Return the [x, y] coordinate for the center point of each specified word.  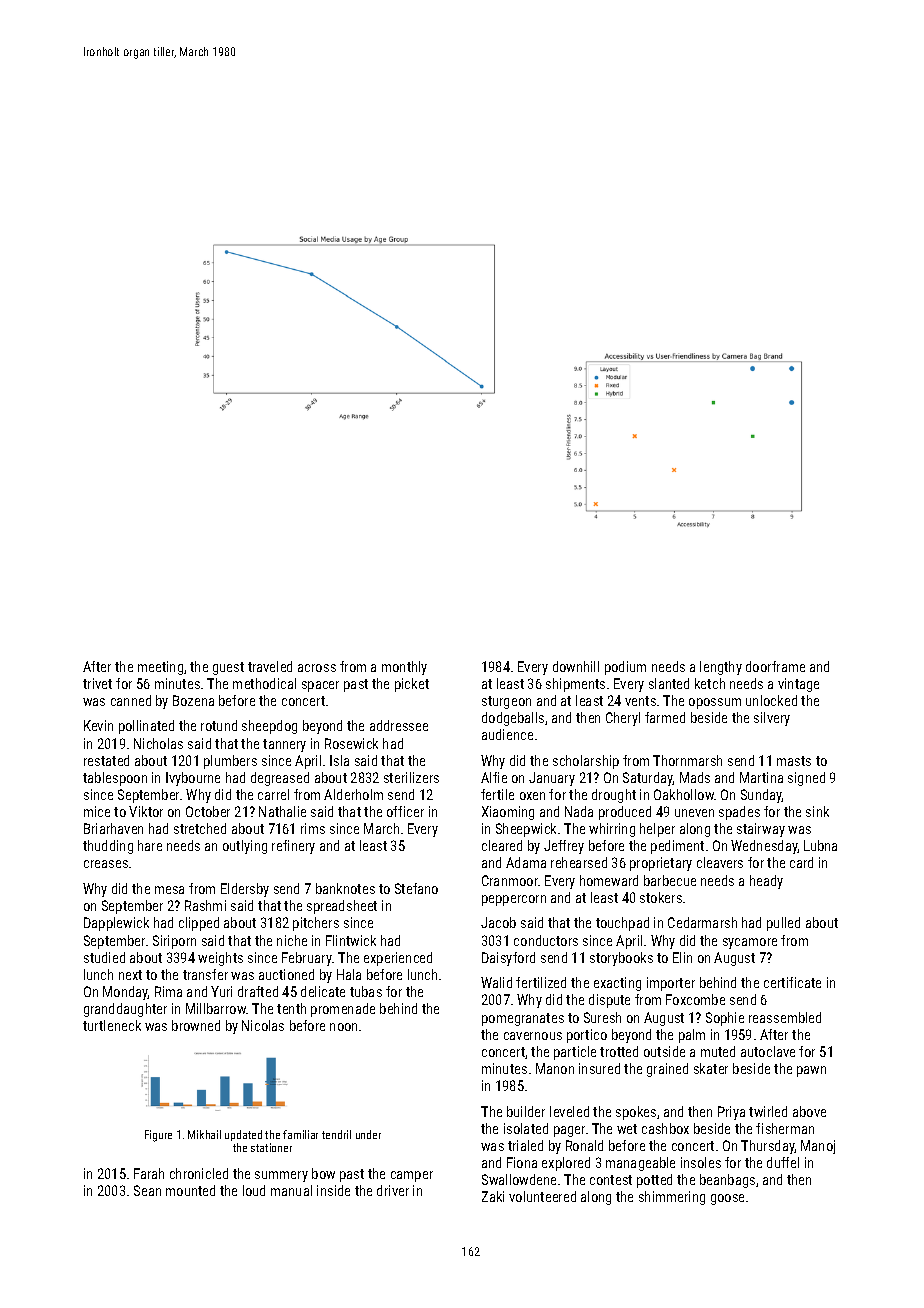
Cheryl [623, 719]
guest [228, 668]
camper [412, 1176]
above [809, 1111]
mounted [190, 1190]
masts [794, 761]
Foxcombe [695, 999]
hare [150, 845]
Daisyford [508, 959]
